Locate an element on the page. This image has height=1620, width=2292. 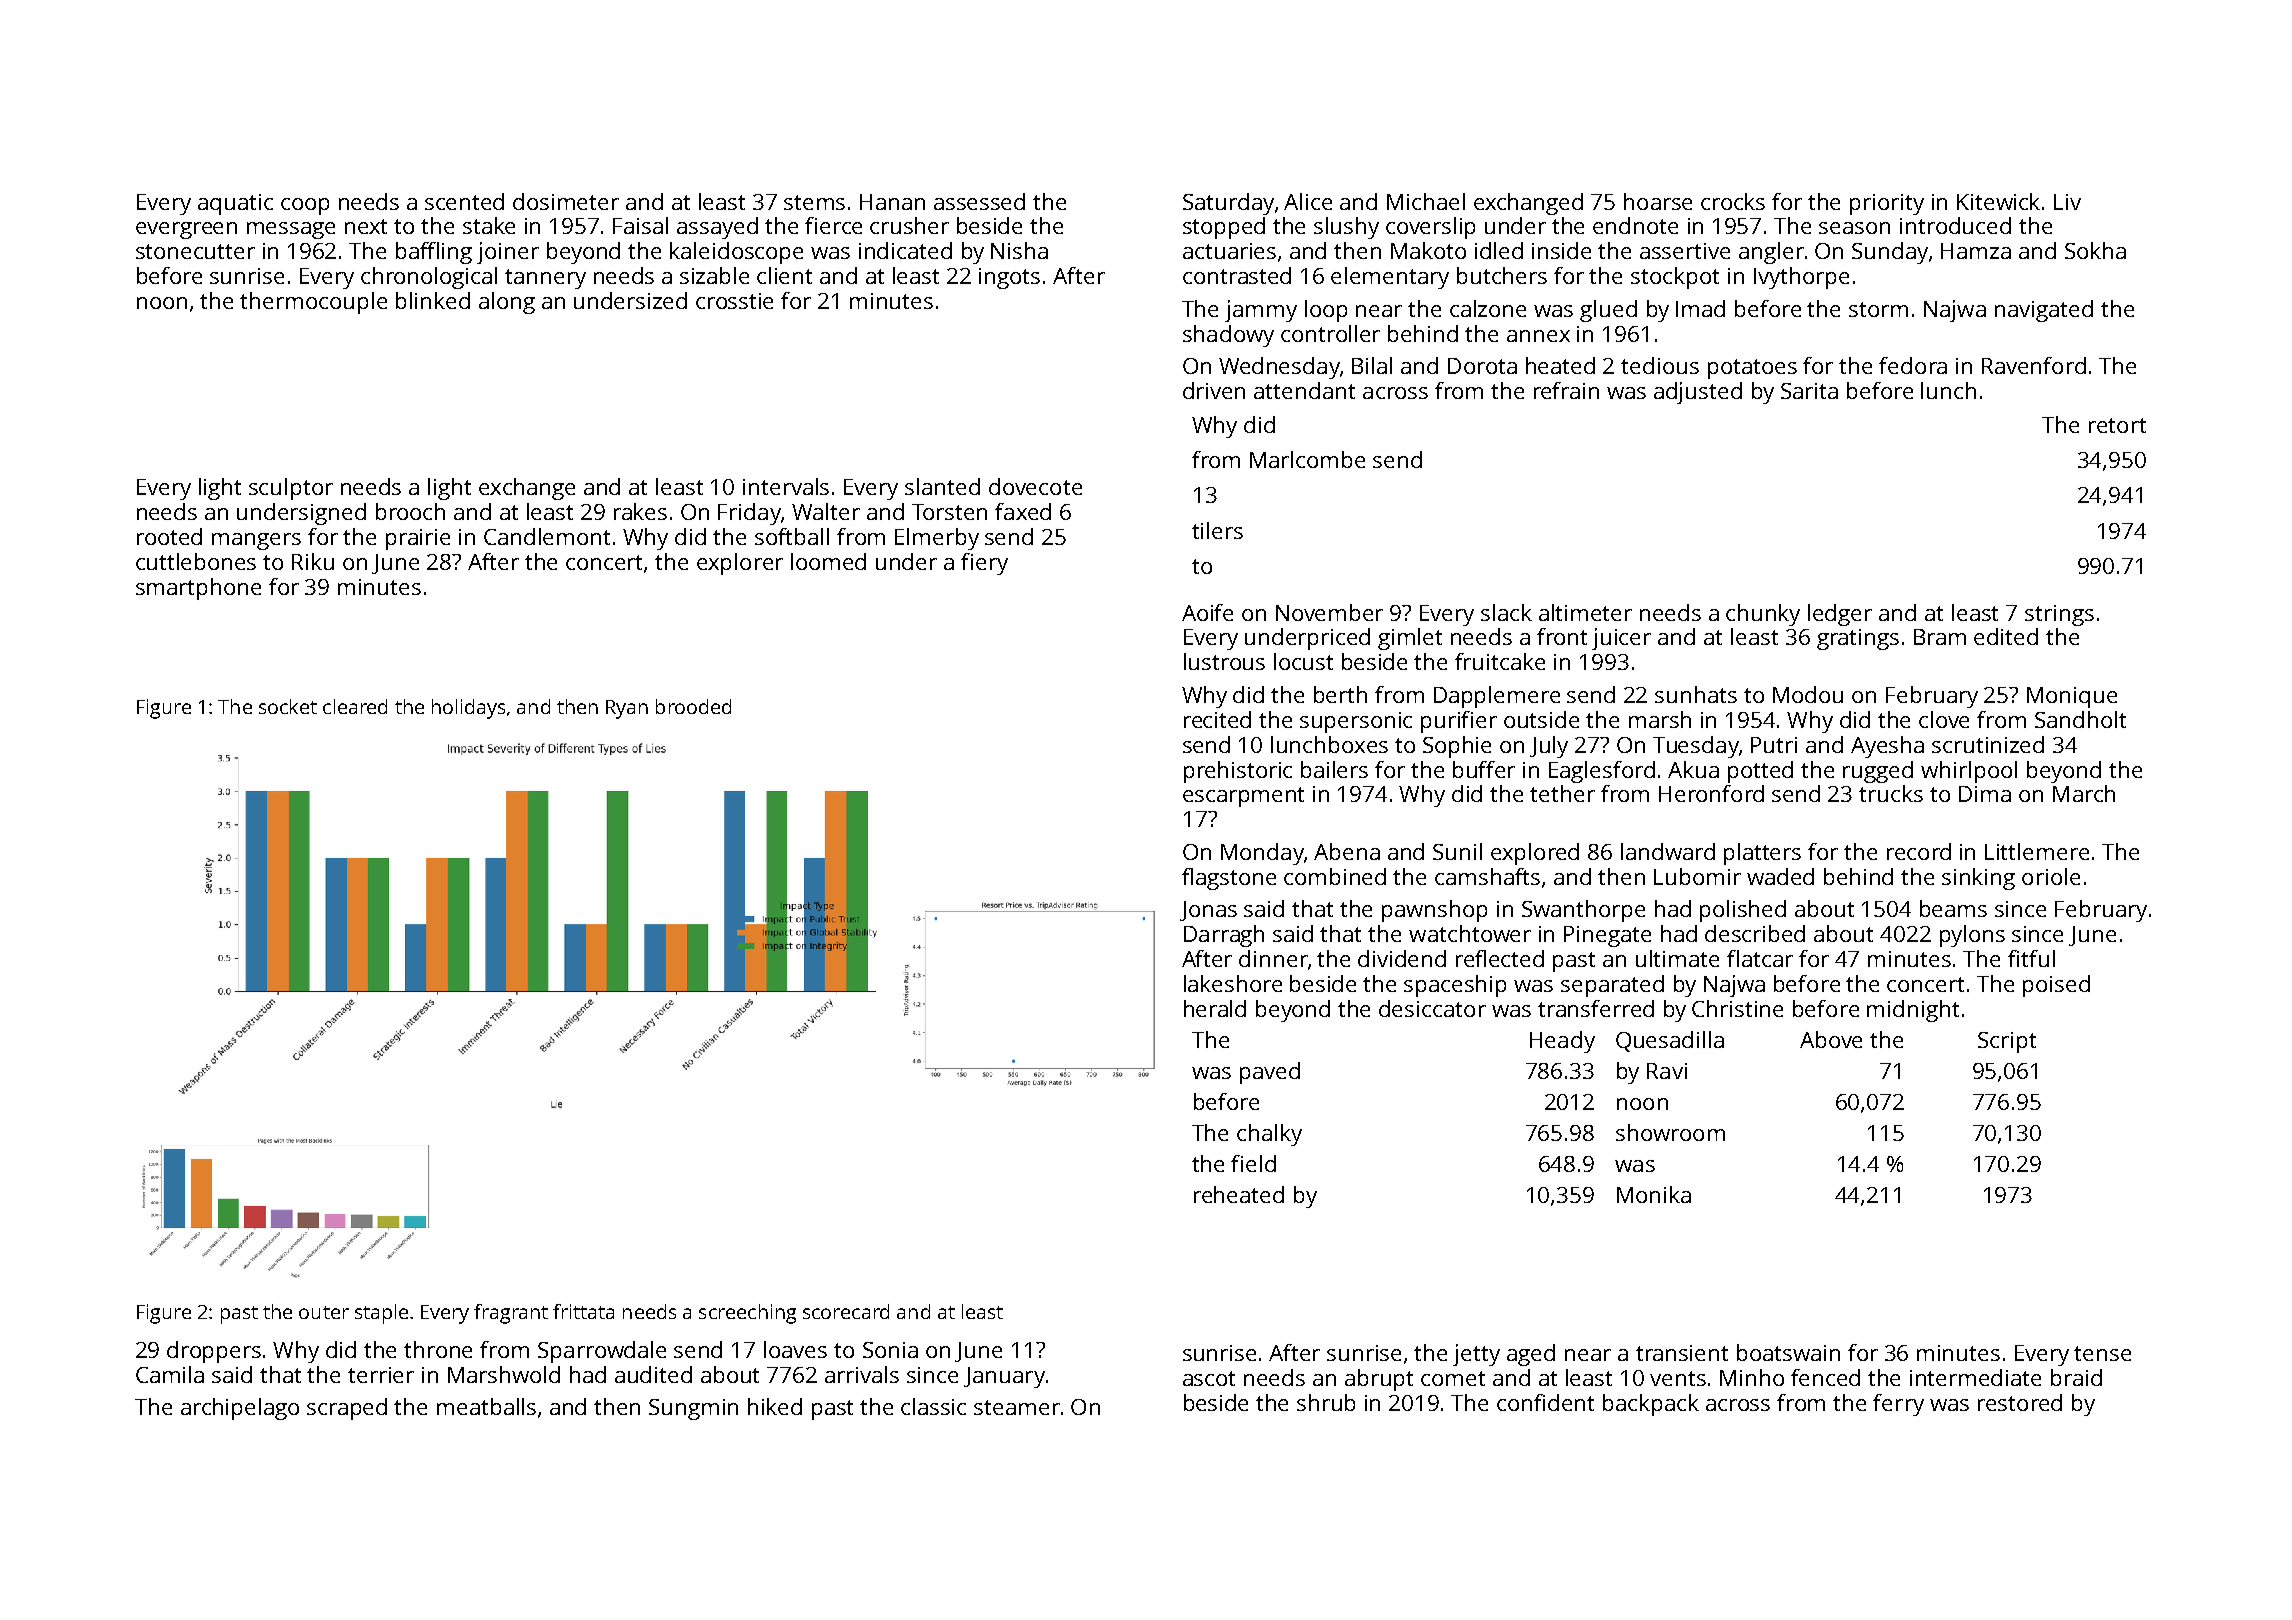
pawnshop is located at coordinates (1434, 911).
